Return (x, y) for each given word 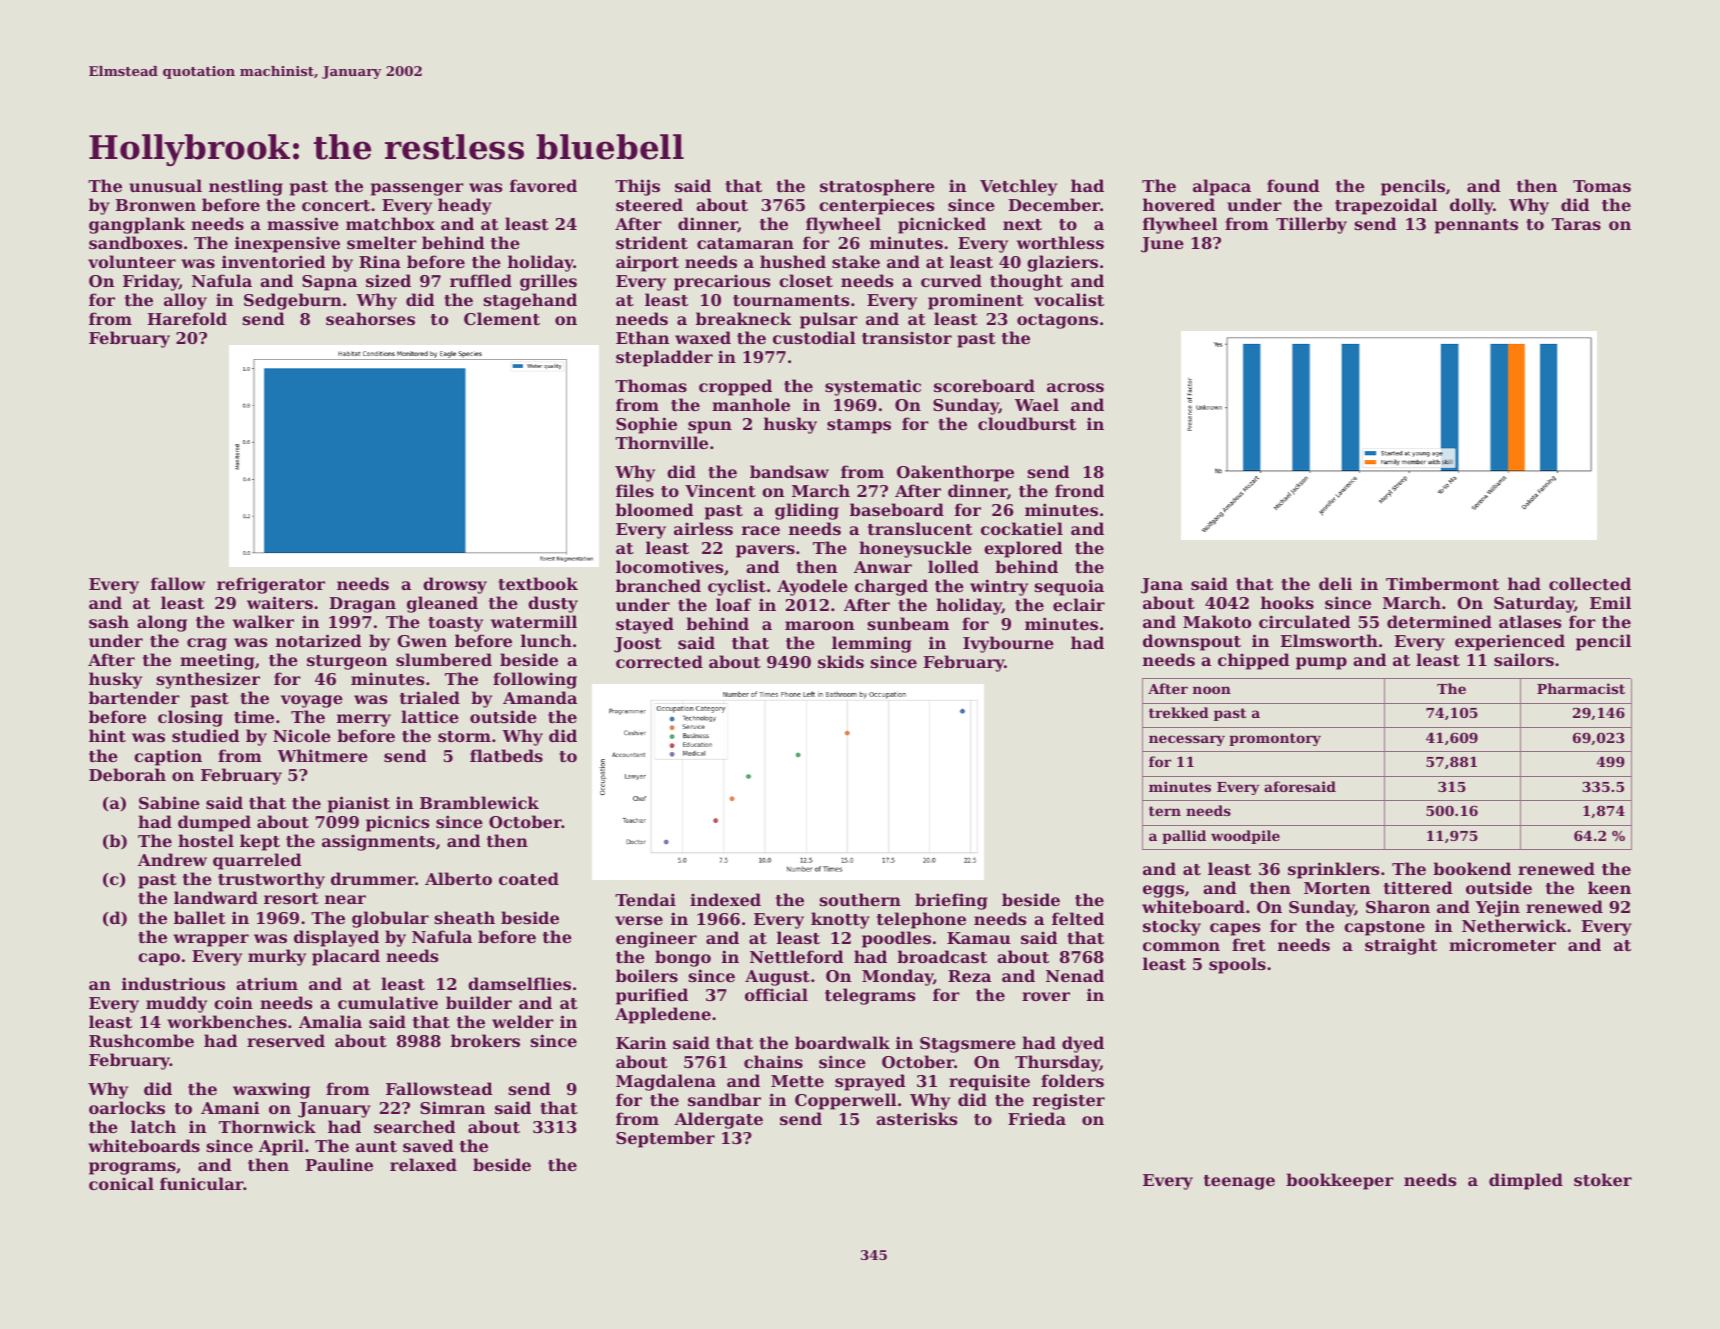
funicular (202, 1183)
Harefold (187, 318)
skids (841, 661)
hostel (206, 840)
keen (1609, 887)
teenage (1239, 1182)
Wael (1037, 404)
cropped (735, 387)
